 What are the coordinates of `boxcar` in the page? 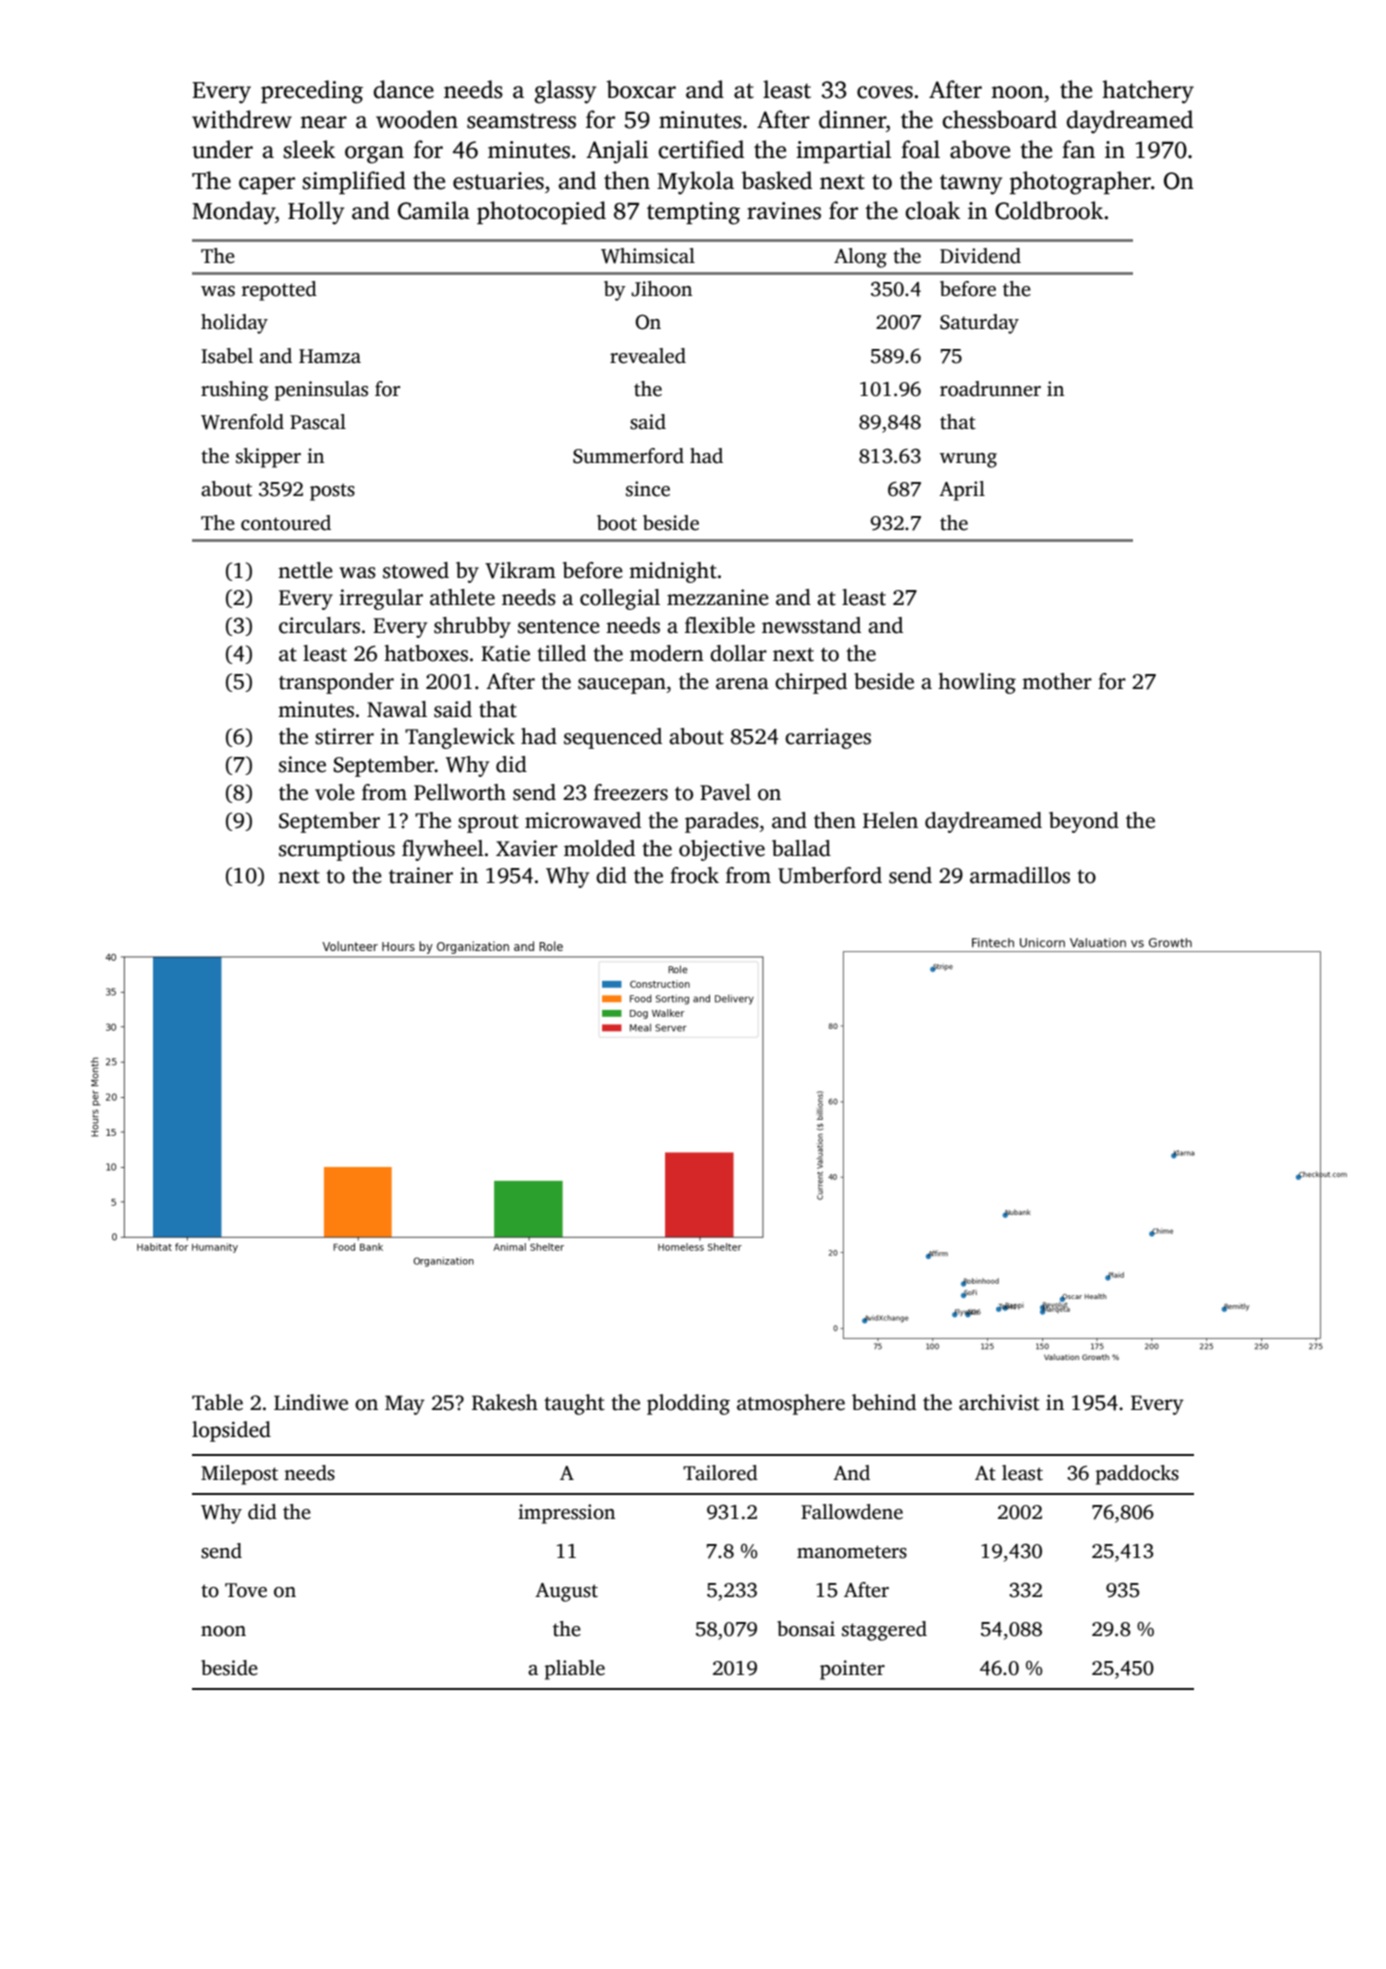 It's located at (641, 89).
